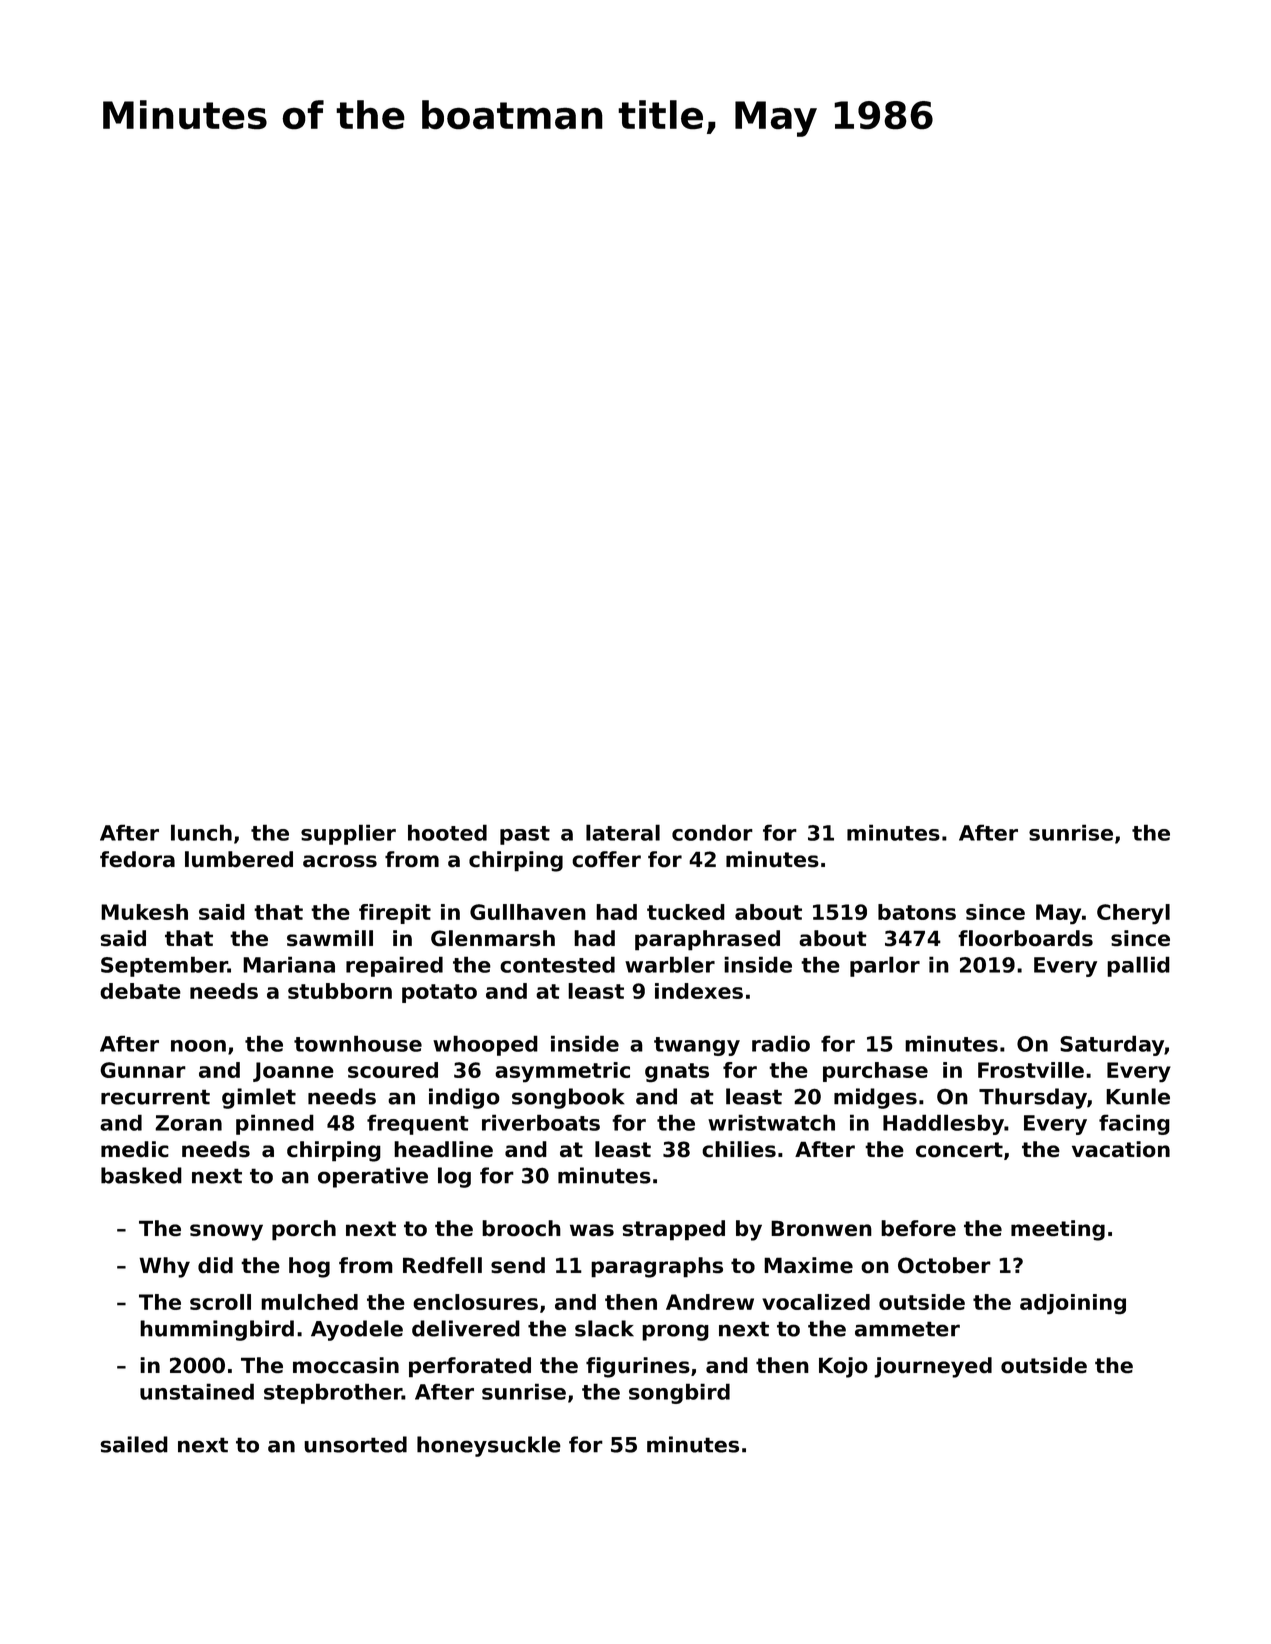 The image size is (1271, 1644). I want to click on scoured, so click(393, 1070).
